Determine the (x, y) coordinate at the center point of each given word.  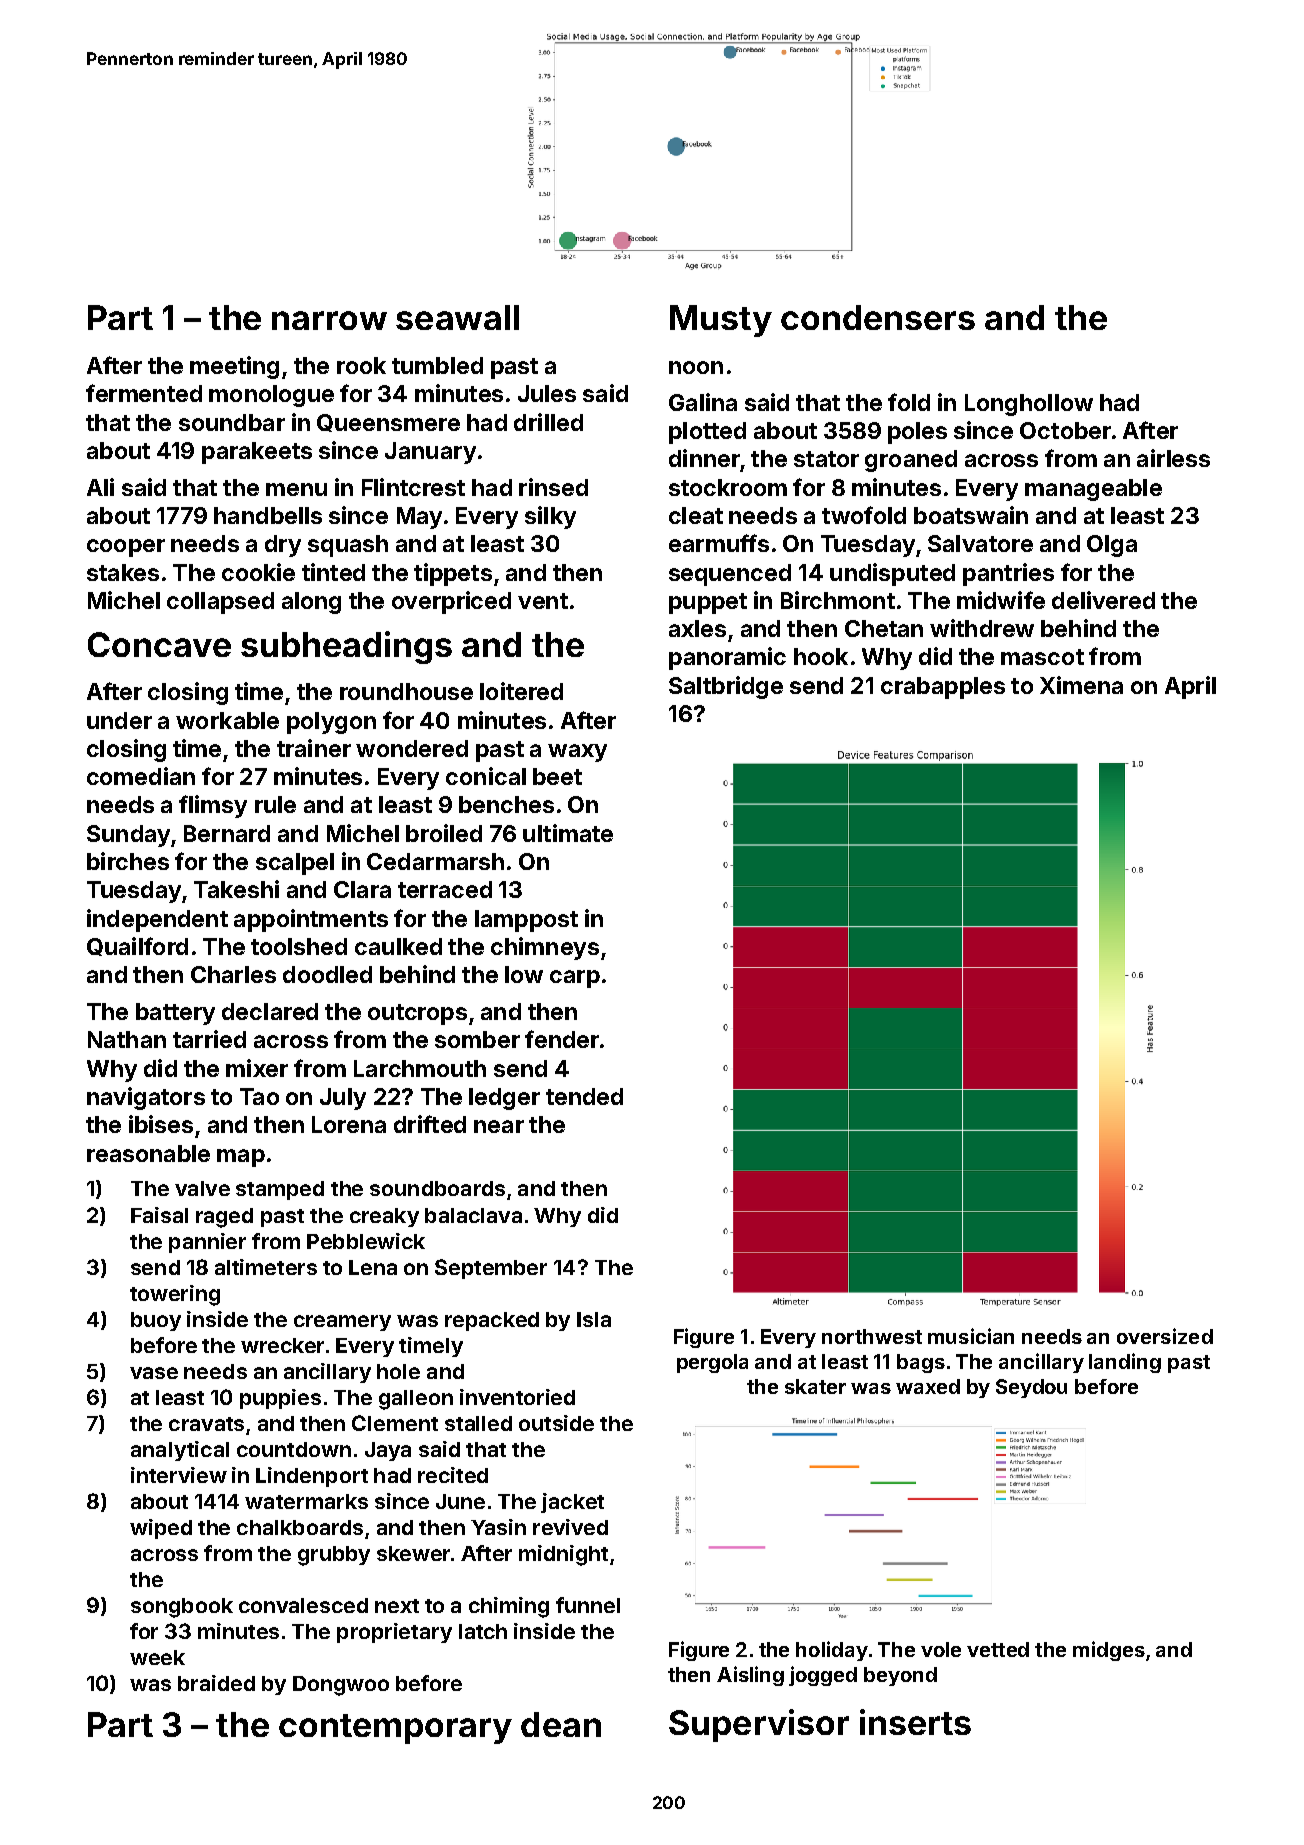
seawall (457, 317)
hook (821, 656)
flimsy (213, 806)
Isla (594, 1319)
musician (971, 1336)
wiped (161, 1529)
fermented (144, 393)
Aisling (750, 1676)
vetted (998, 1649)
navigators (146, 1098)
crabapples (943, 688)
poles (917, 433)
